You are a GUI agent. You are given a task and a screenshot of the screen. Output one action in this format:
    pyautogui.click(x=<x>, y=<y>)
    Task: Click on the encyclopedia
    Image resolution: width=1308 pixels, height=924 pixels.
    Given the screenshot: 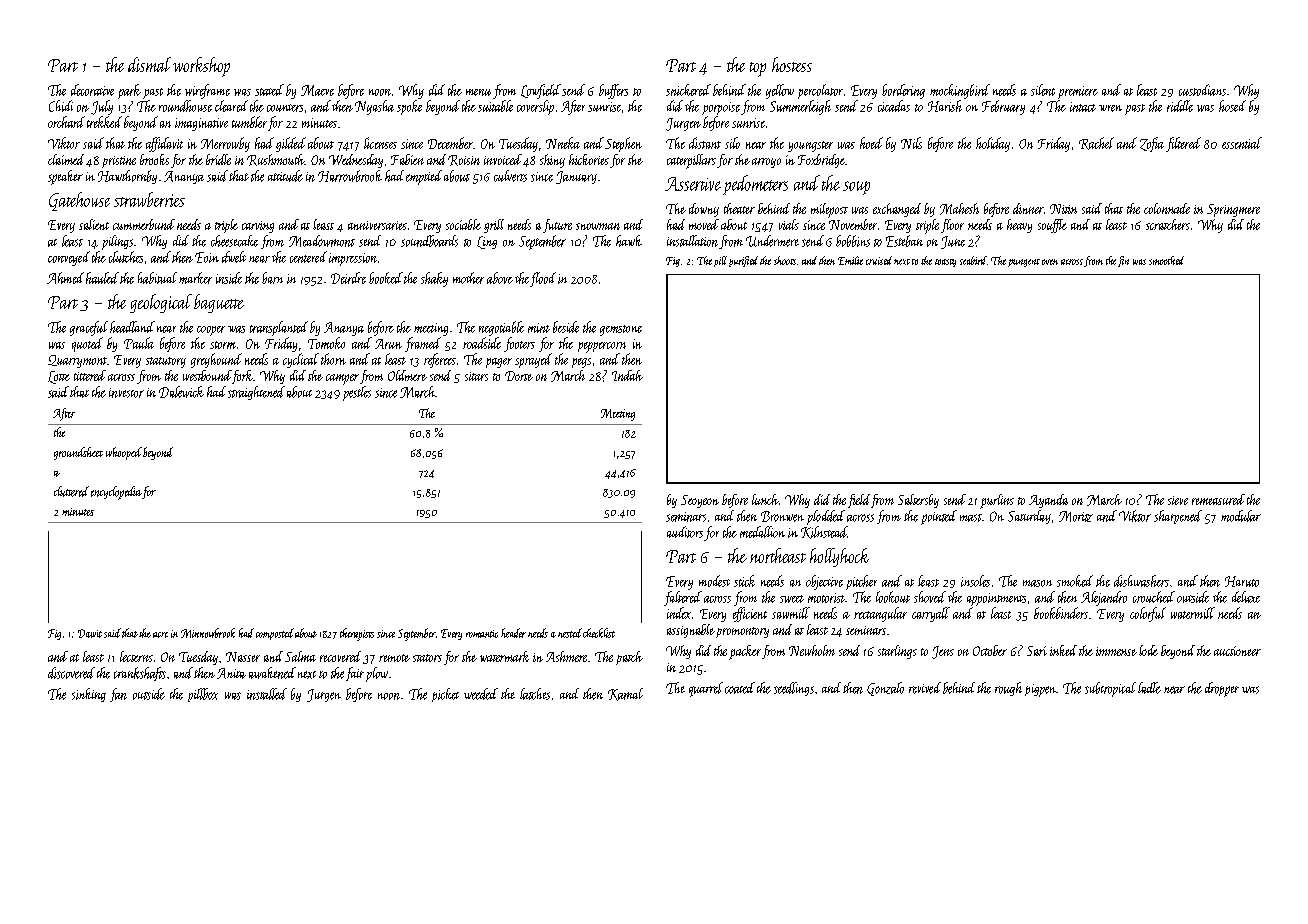 What is the action you would take?
    pyautogui.click(x=116, y=493)
